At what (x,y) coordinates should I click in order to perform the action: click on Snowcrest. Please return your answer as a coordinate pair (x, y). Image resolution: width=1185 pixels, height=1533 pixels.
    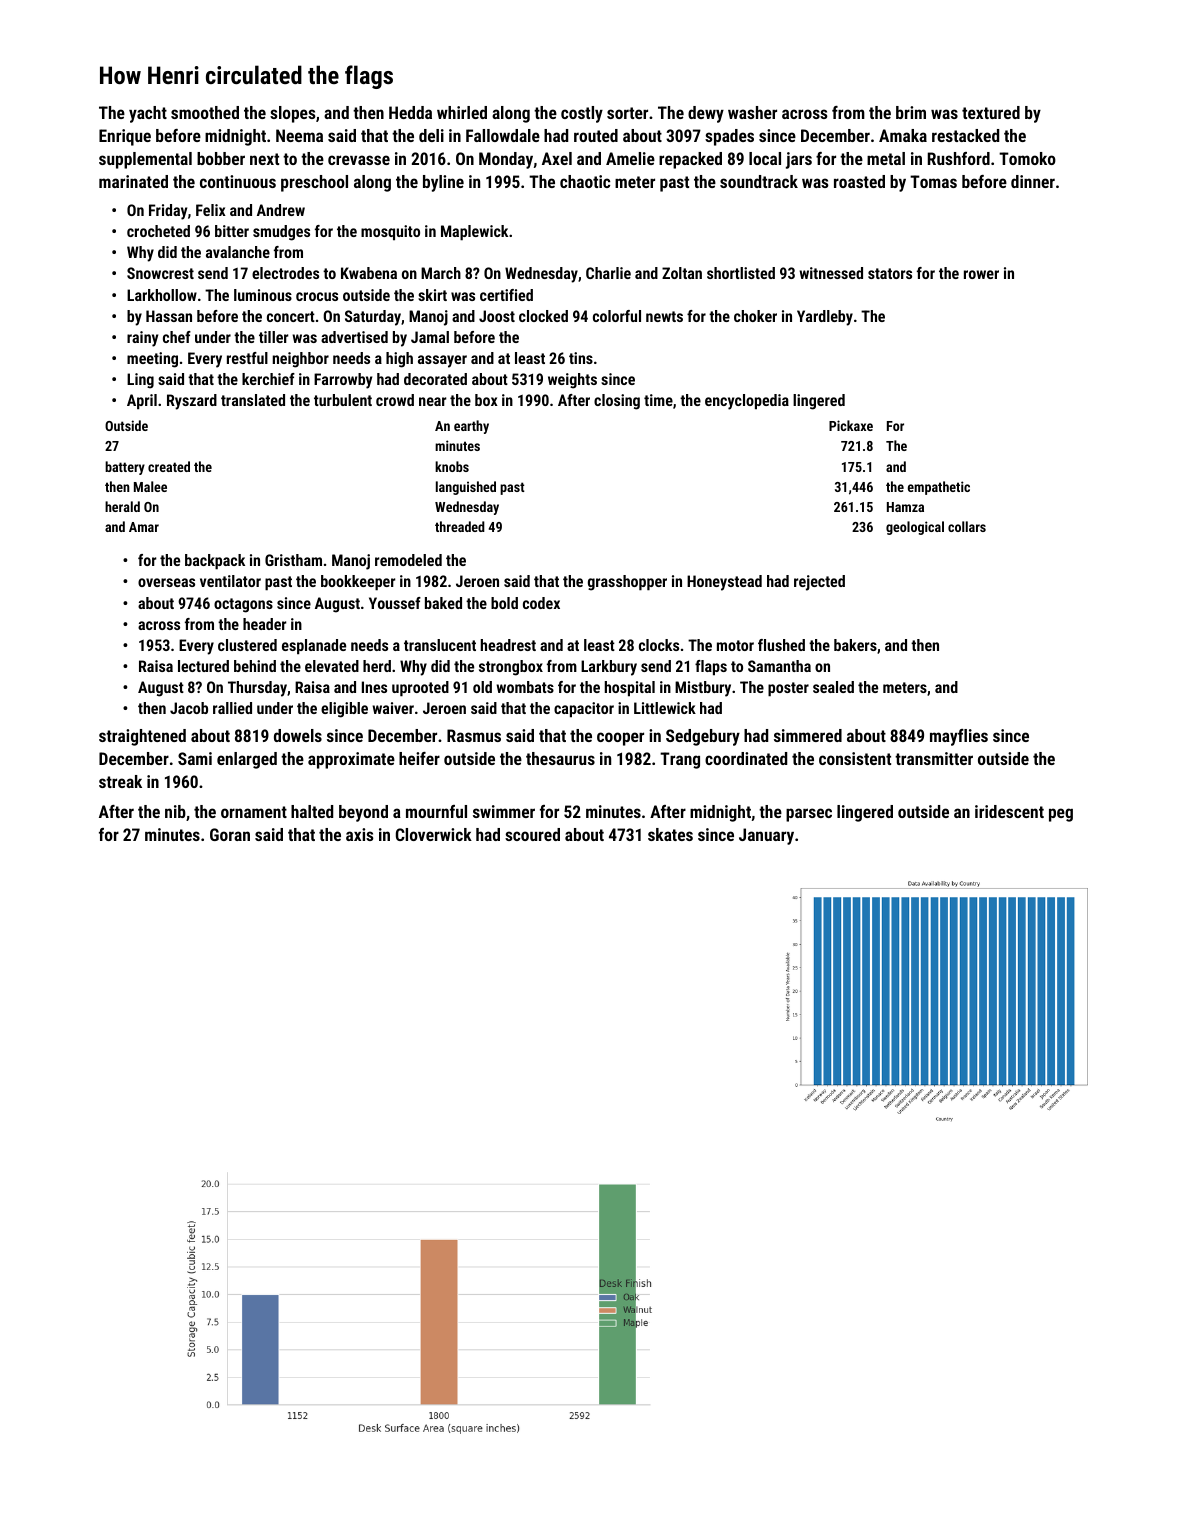
    Looking at the image, I should click on (160, 273).
